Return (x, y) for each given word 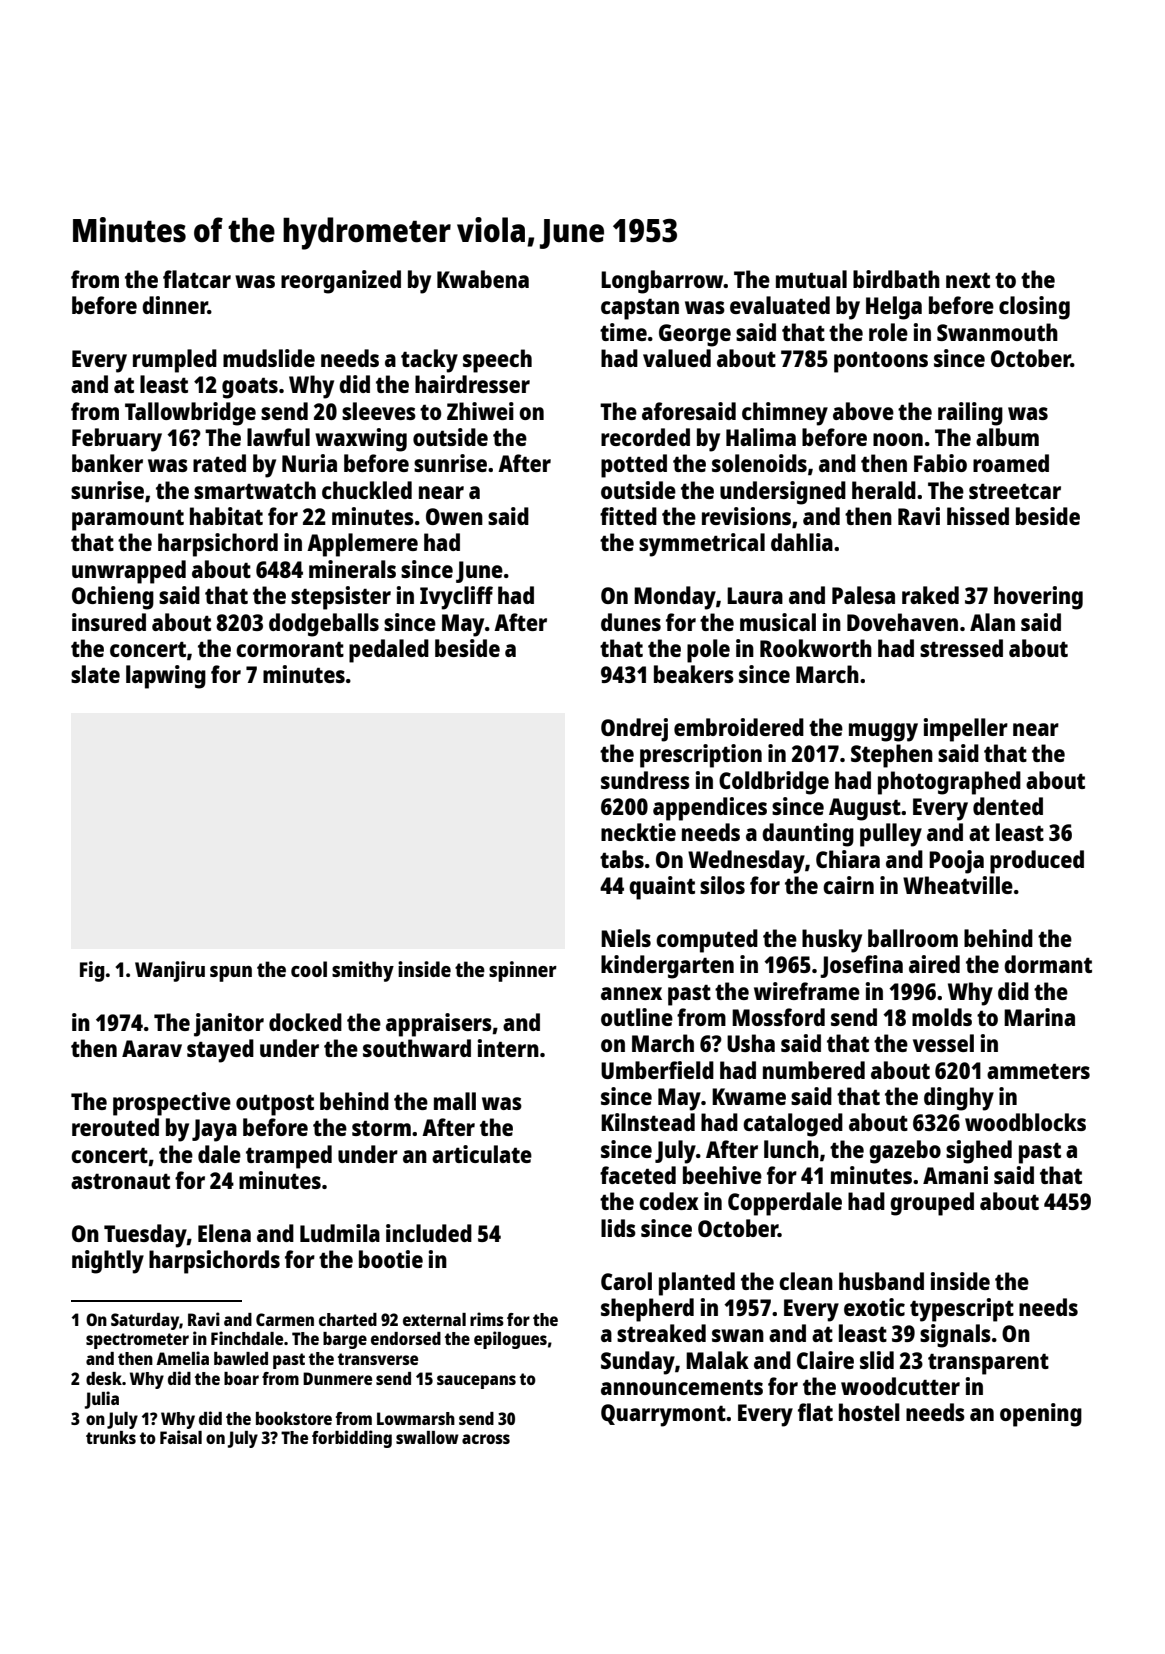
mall (455, 1101)
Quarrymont (663, 1415)
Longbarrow (662, 282)
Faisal (181, 1437)
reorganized (341, 282)
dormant (1048, 964)
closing (1034, 308)
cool (309, 969)
